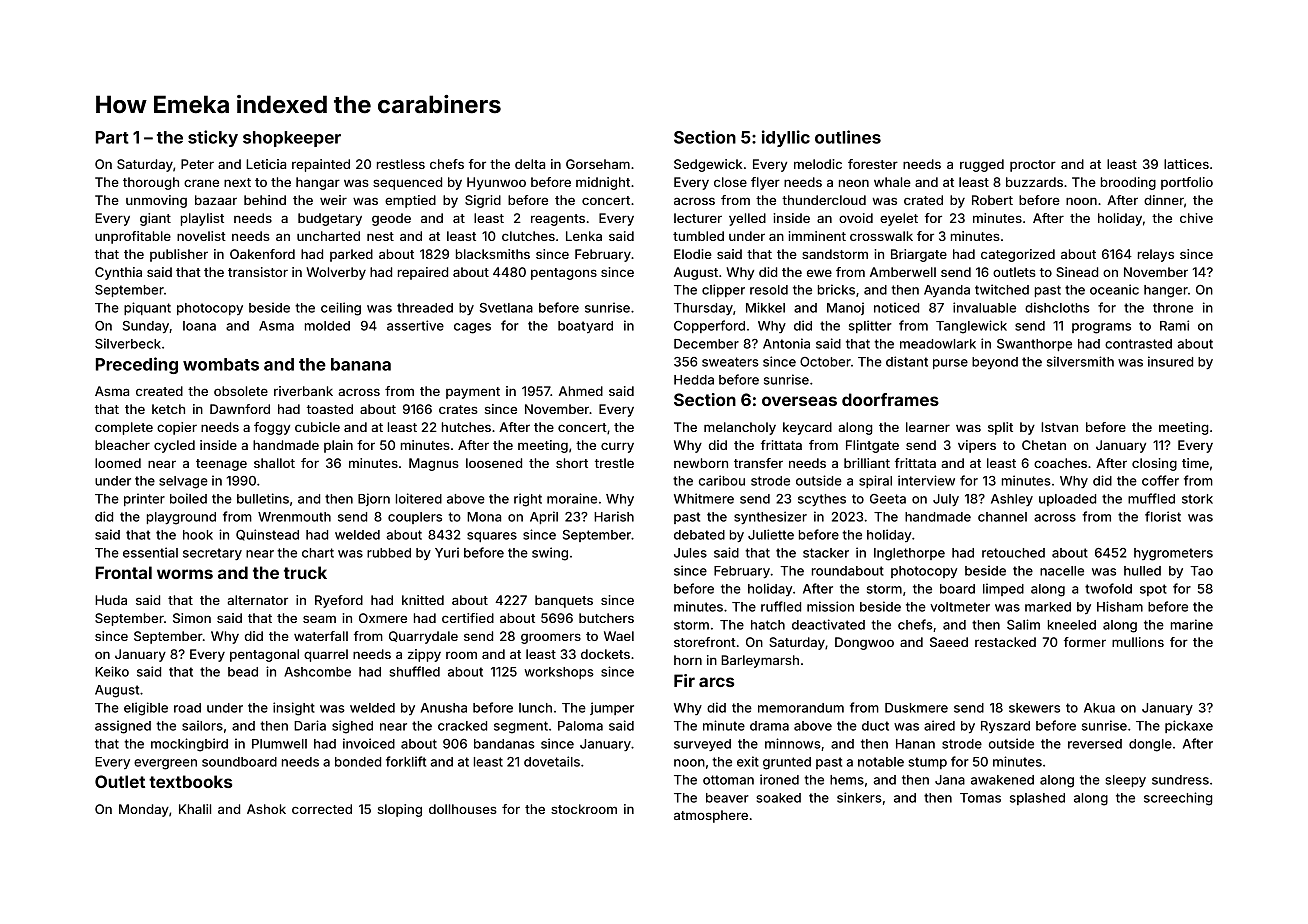 Image resolution: width=1308 pixels, height=924 pixels. Describe the element at coordinates (400, 810) in the page. I see `sloping` at that location.
